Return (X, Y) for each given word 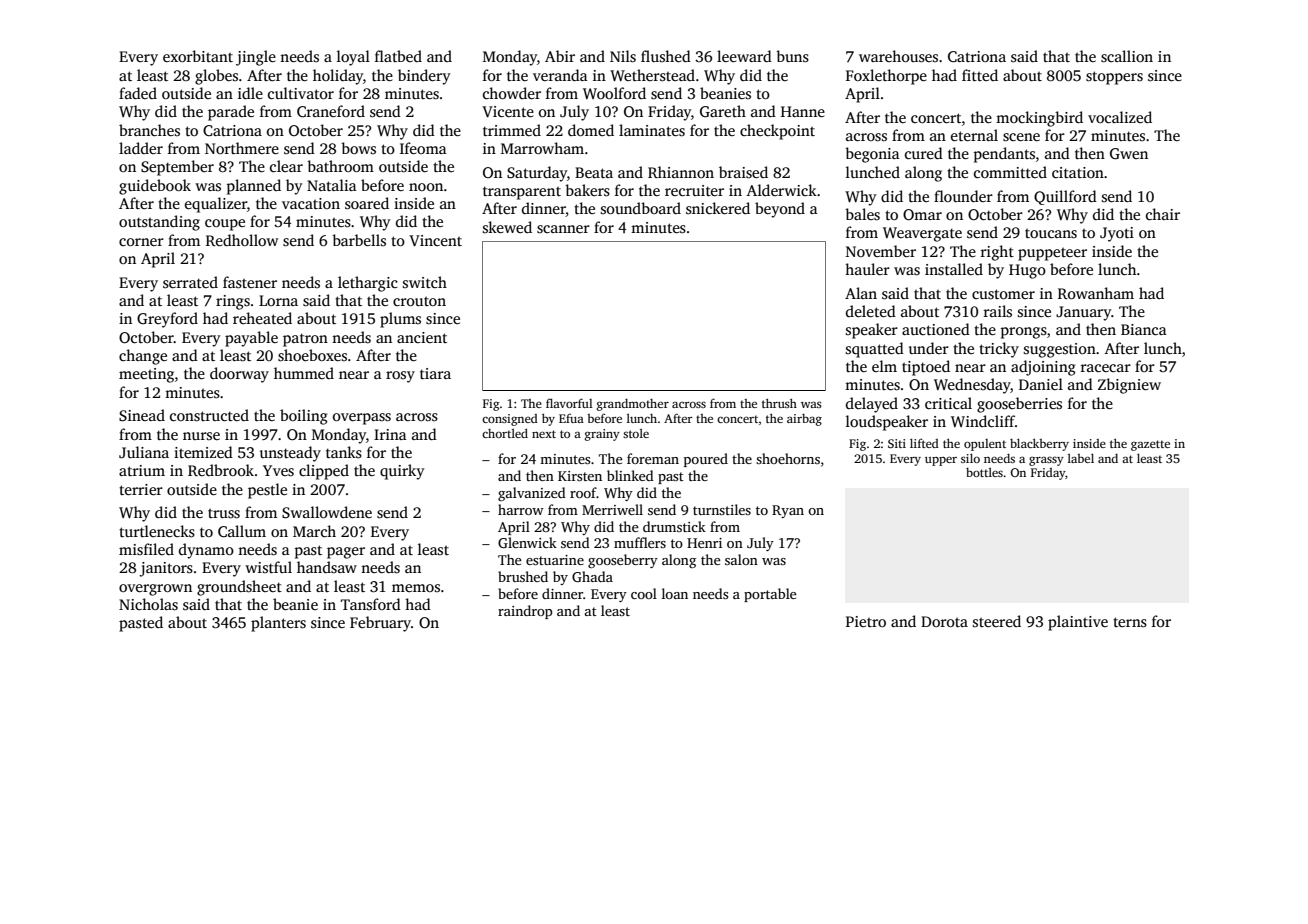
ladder (141, 148)
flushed (666, 56)
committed (1010, 172)
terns (1130, 622)
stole (636, 433)
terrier (141, 489)
